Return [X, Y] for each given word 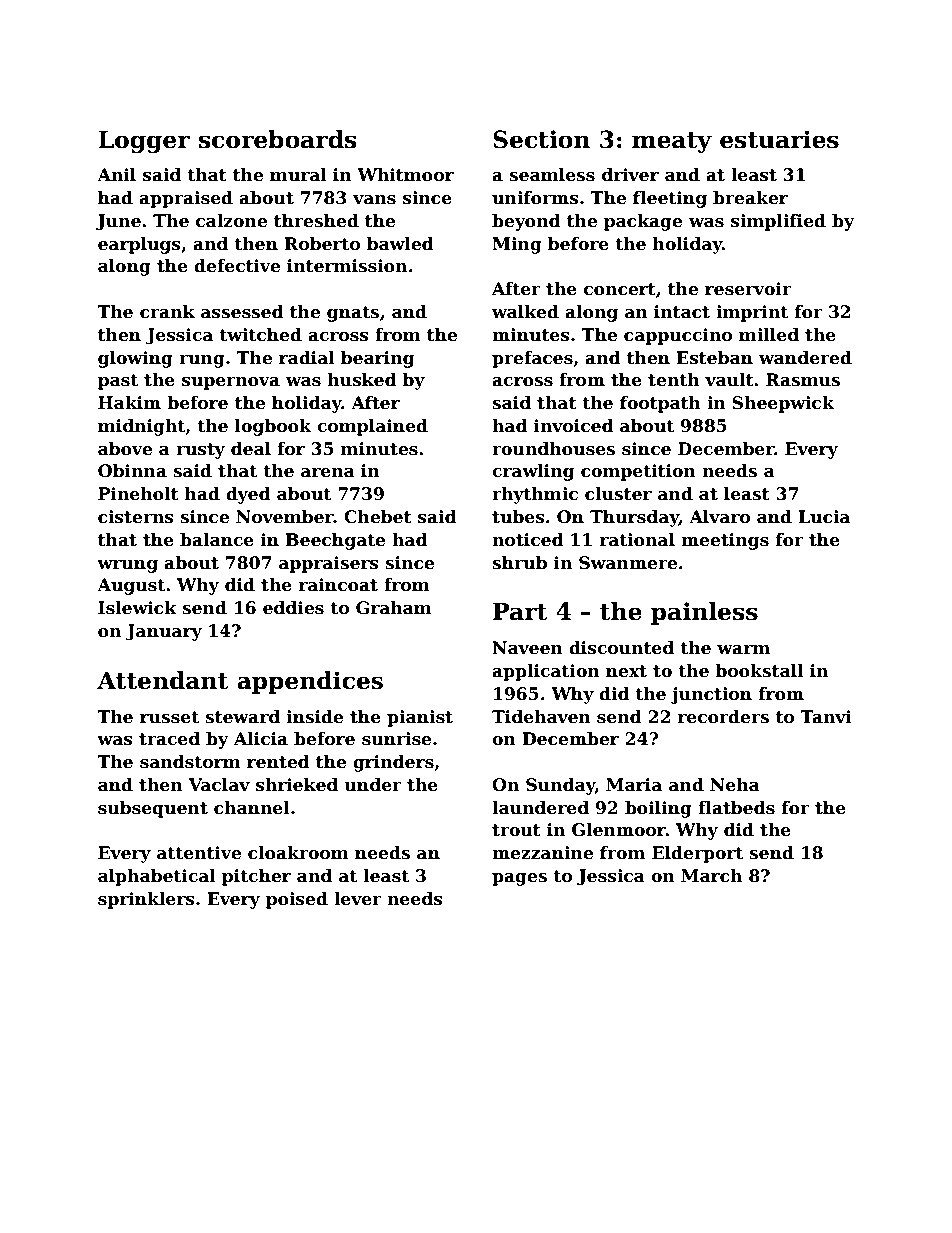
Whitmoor [405, 175]
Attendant [163, 680]
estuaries [779, 139]
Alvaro [719, 517]
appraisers [329, 564]
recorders [723, 717]
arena [328, 473]
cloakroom [298, 853]
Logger [144, 141]
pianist [420, 718]
